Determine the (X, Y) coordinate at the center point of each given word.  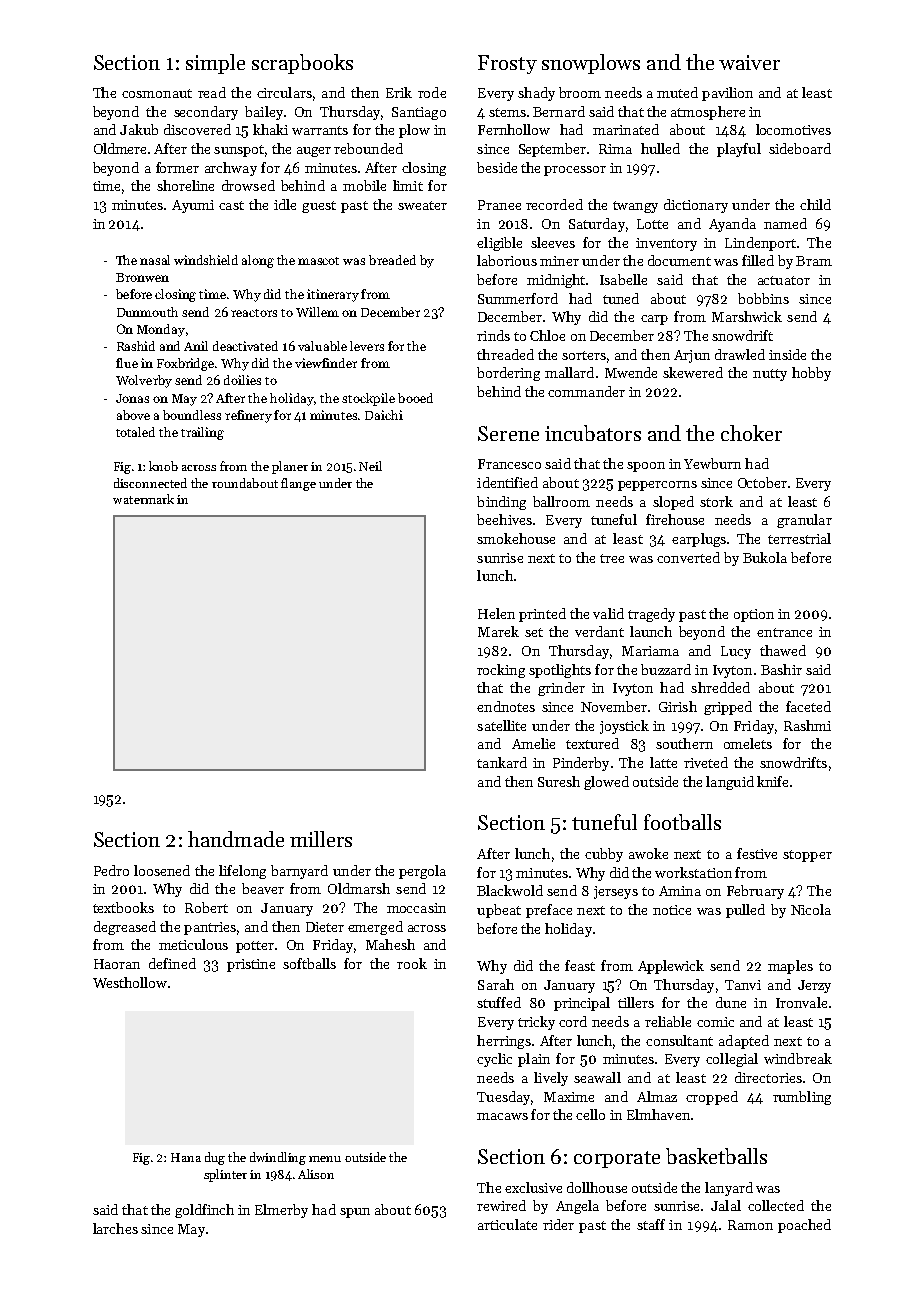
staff (651, 1224)
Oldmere (120, 148)
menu (325, 1159)
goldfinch (204, 1211)
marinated (626, 129)
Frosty (507, 64)
